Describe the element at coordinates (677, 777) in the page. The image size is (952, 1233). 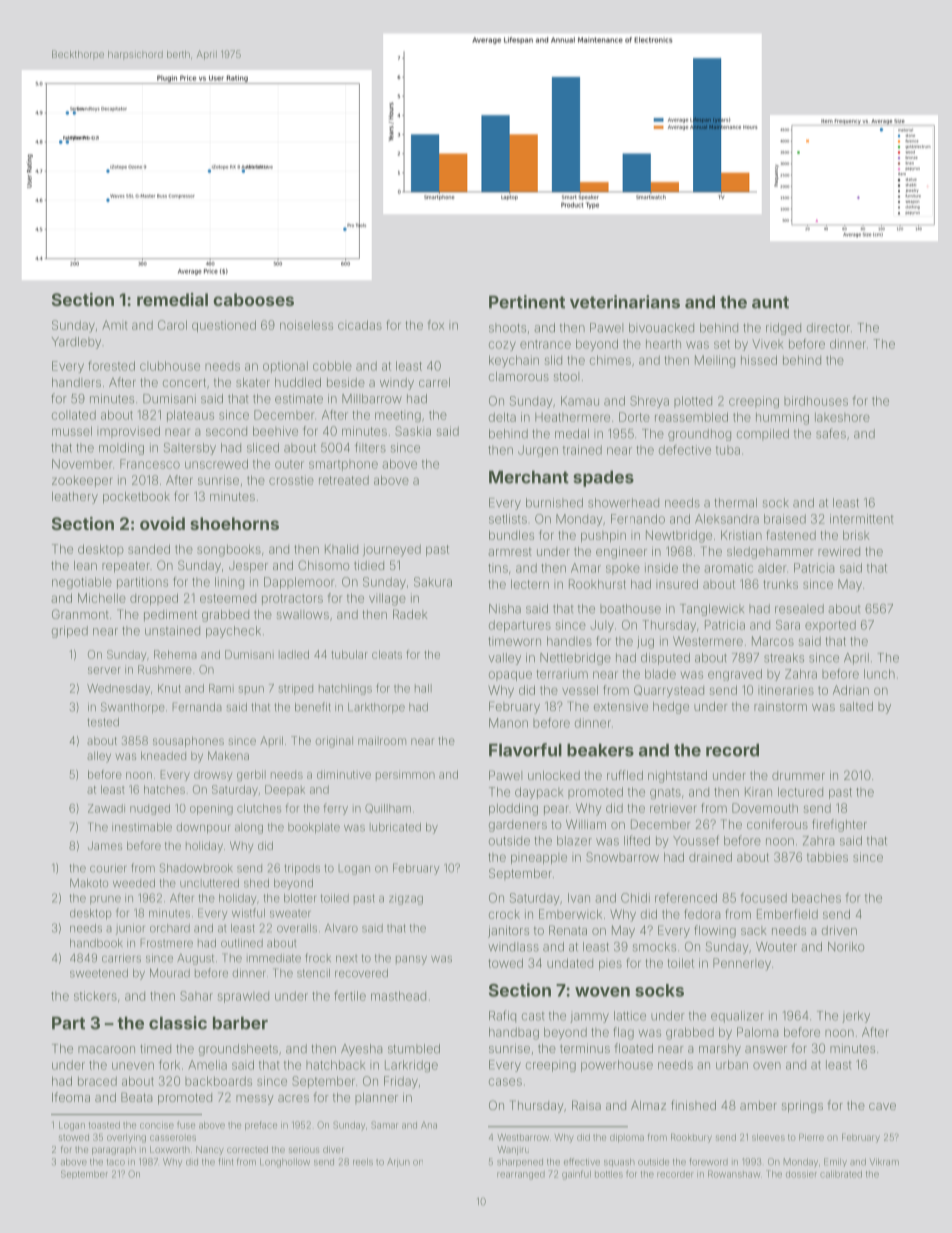
I see `nightstand` at that location.
